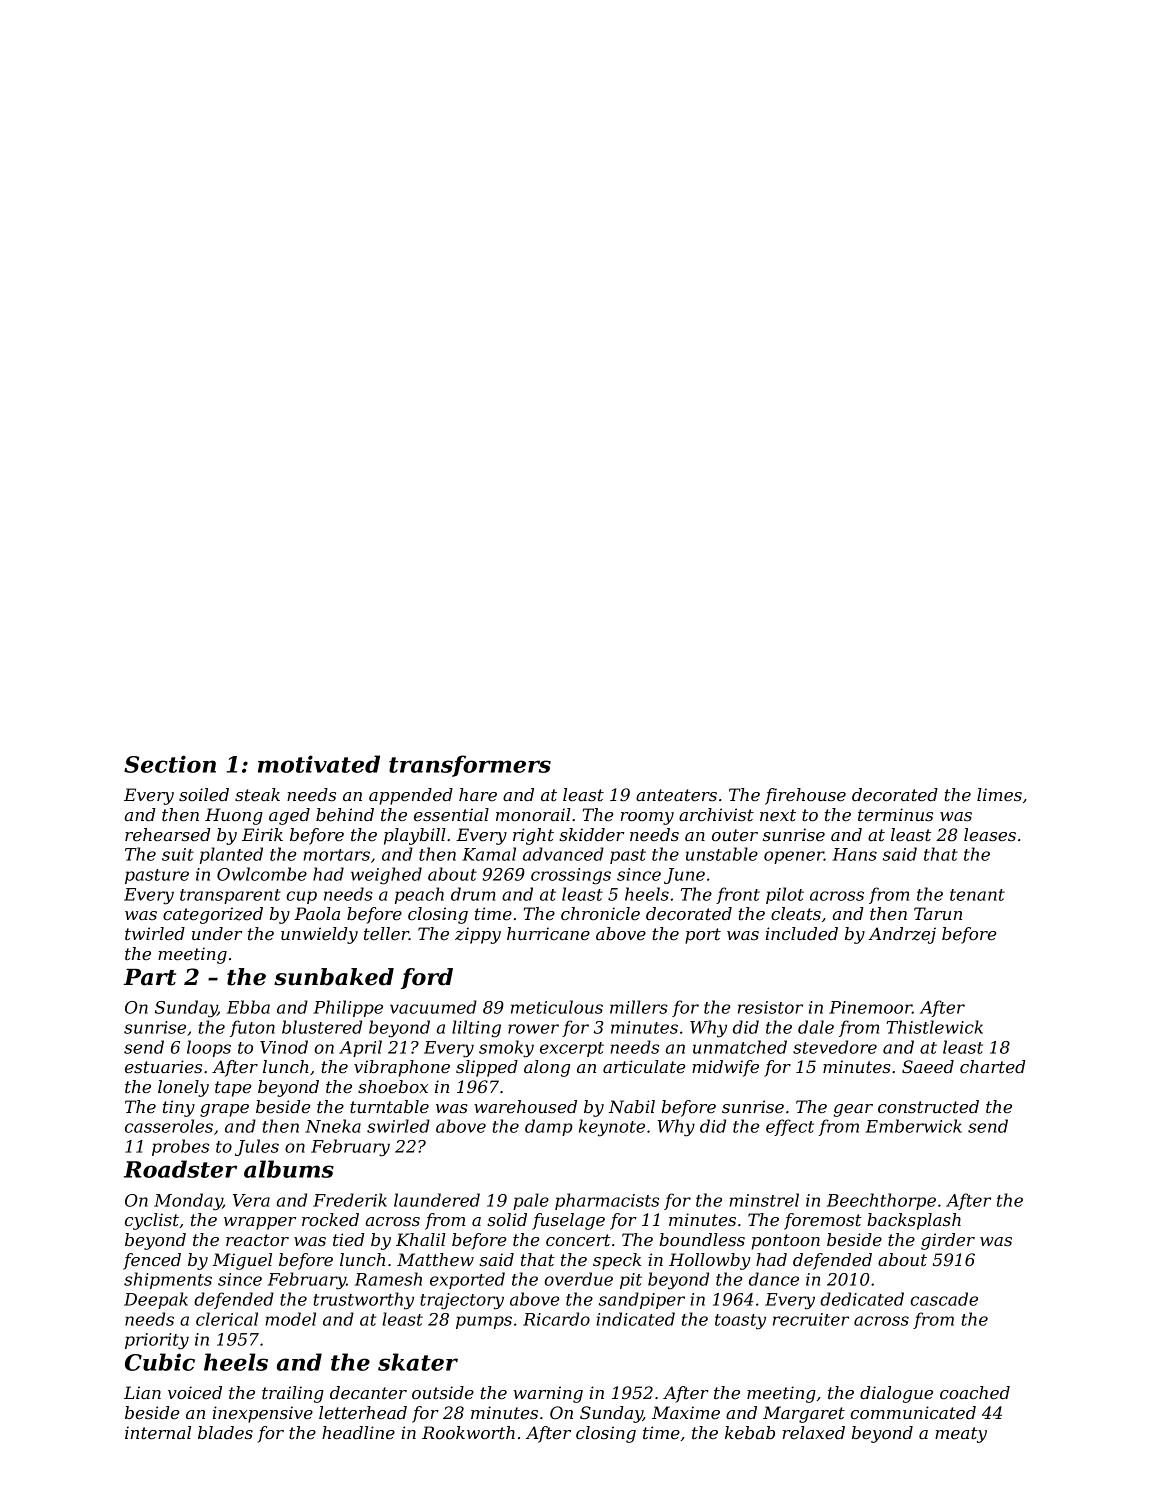  Describe the element at coordinates (802, 933) in the page. I see `included` at that location.
